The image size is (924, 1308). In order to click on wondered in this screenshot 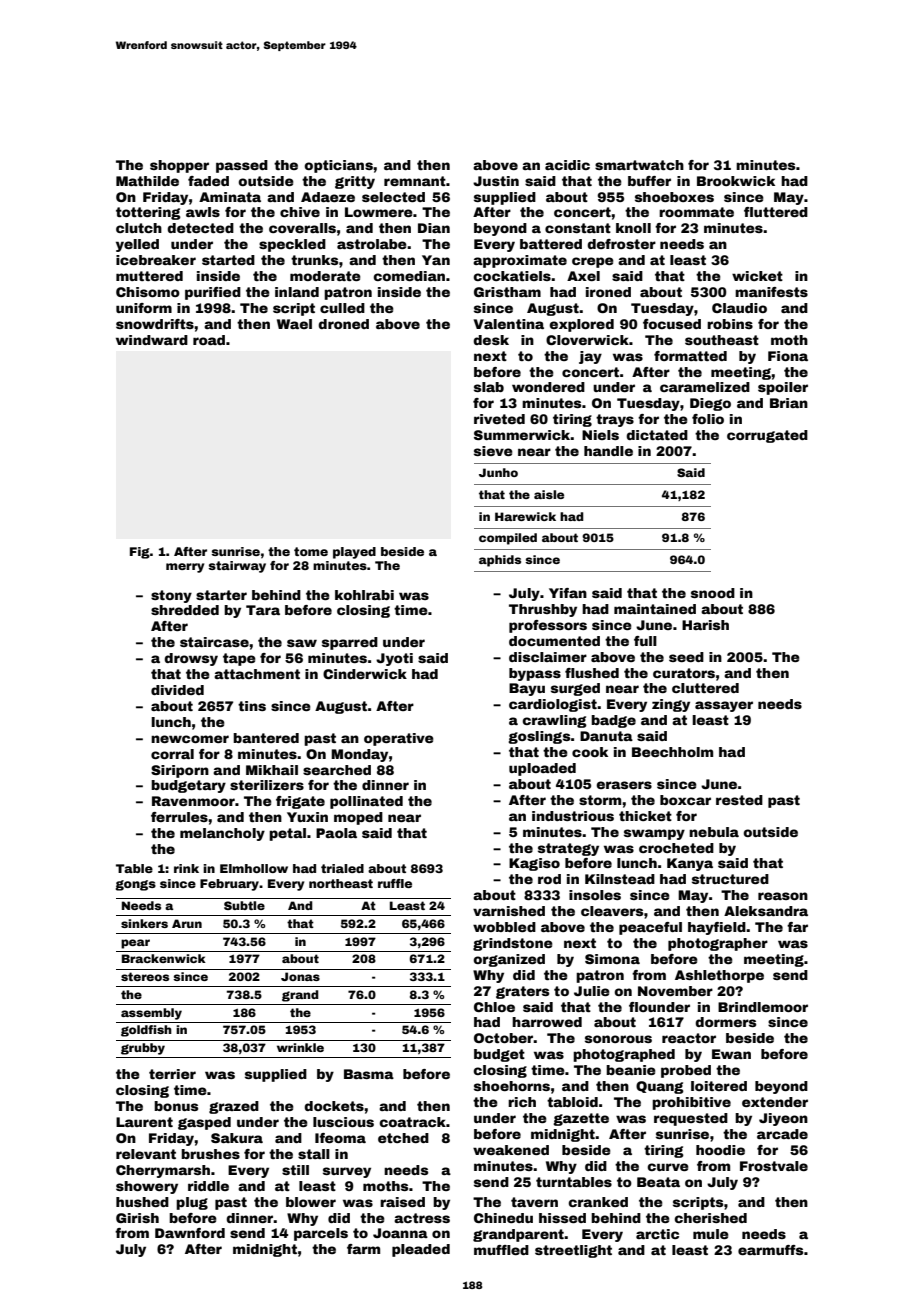, I will do `click(548, 387)`.
